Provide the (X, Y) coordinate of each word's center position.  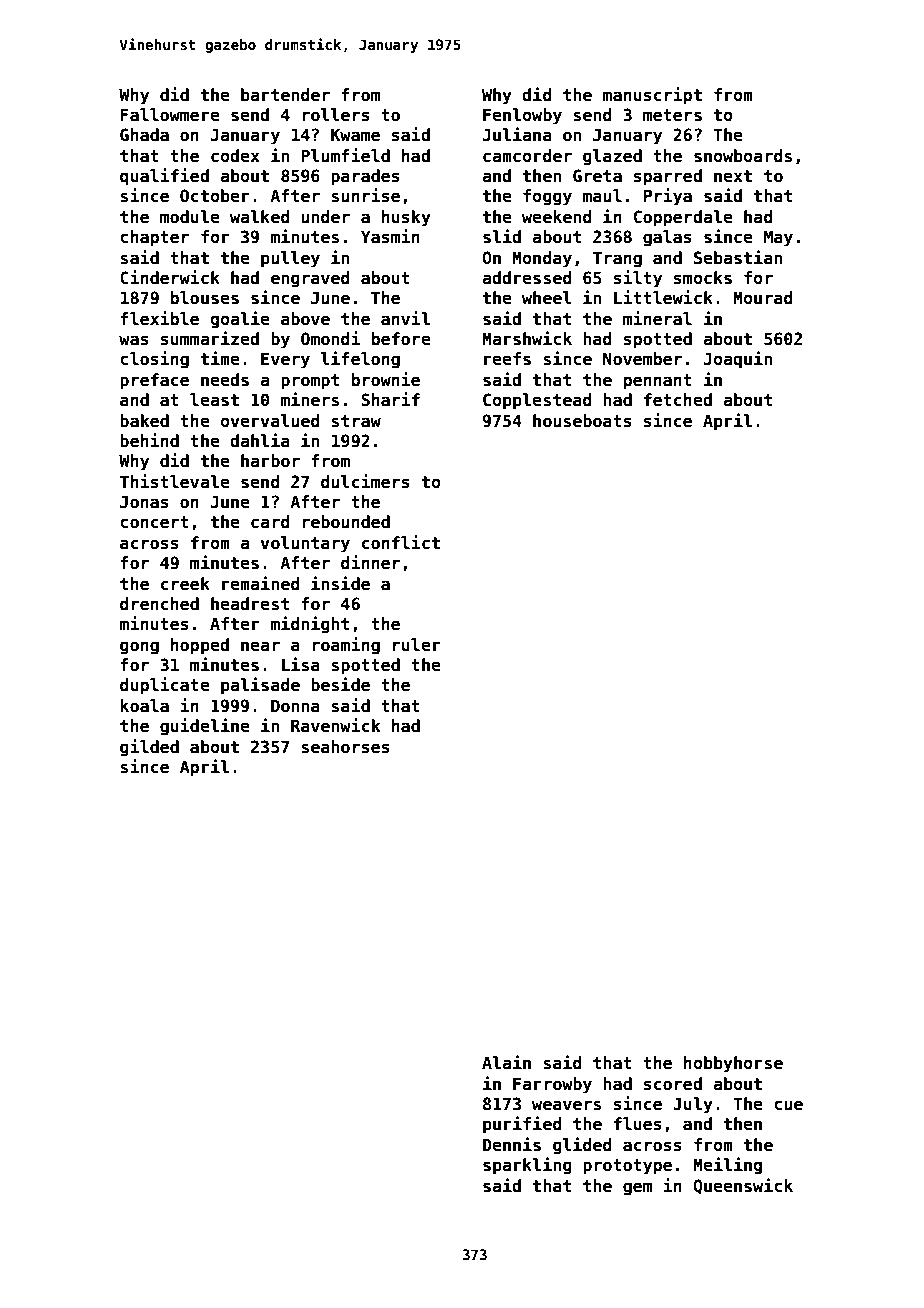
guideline (205, 727)
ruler (417, 645)
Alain (506, 1062)
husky (406, 218)
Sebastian (738, 257)
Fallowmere (170, 115)
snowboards (743, 156)
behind (149, 440)
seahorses (345, 747)
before (401, 339)
